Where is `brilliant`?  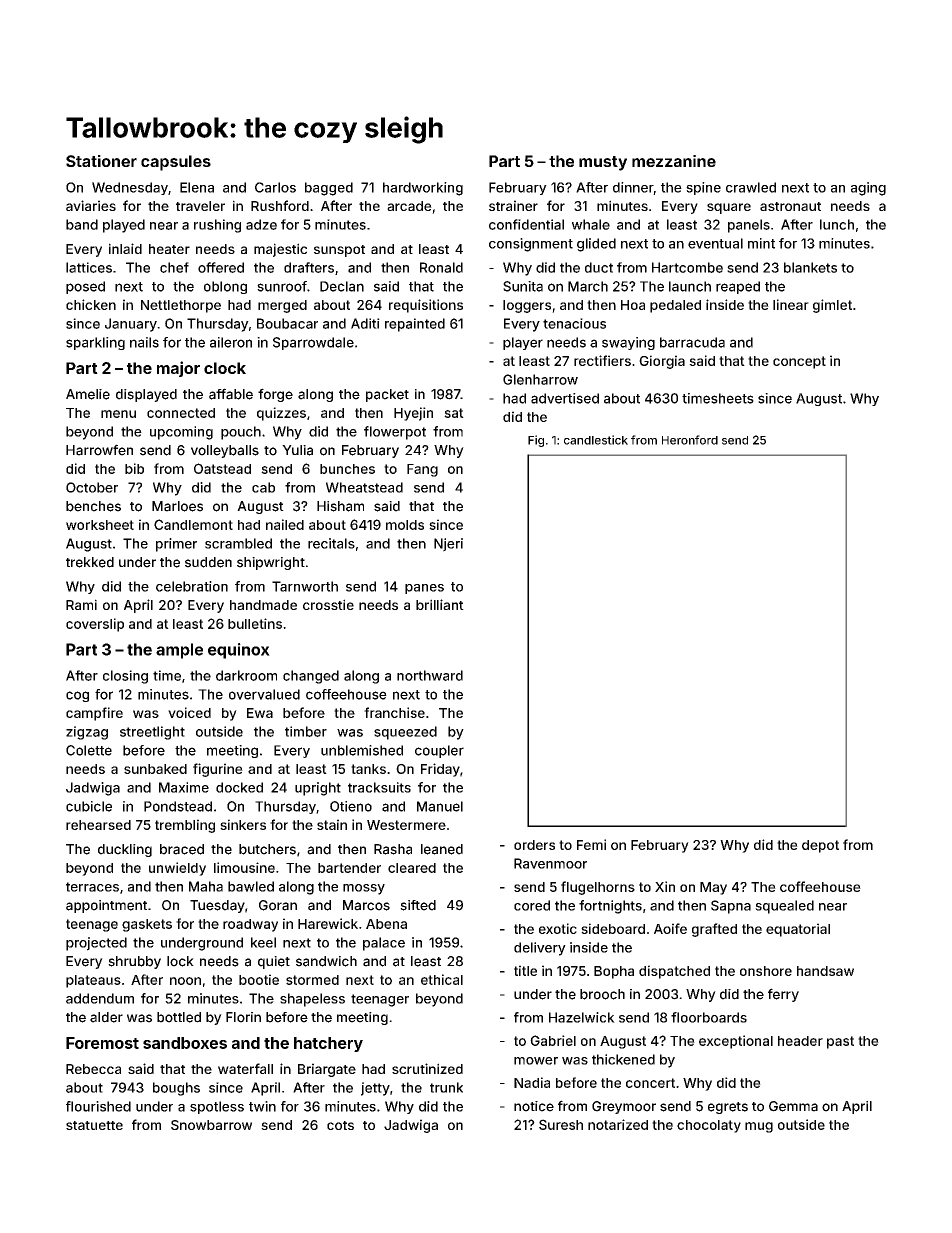 brilliant is located at coordinates (440, 604).
